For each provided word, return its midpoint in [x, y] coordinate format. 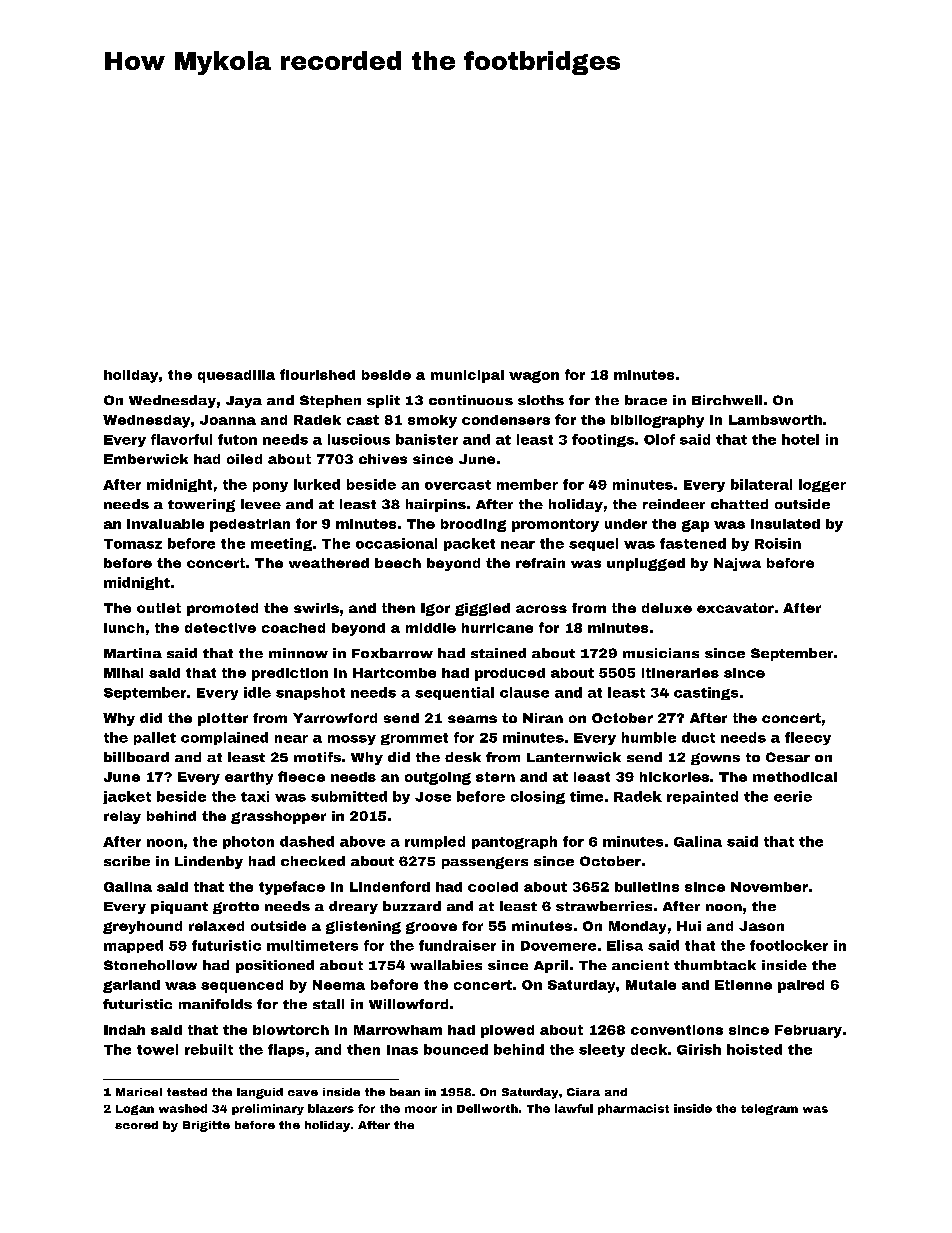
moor [421, 1109]
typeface [292, 888]
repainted [702, 797]
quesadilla [236, 376]
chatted [739, 504]
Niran [543, 718]
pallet [155, 738]
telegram [769, 1109]
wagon [534, 377]
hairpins [436, 505]
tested [187, 1092]
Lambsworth [775, 420]
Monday [637, 927]
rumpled [435, 842]
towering [201, 505]
